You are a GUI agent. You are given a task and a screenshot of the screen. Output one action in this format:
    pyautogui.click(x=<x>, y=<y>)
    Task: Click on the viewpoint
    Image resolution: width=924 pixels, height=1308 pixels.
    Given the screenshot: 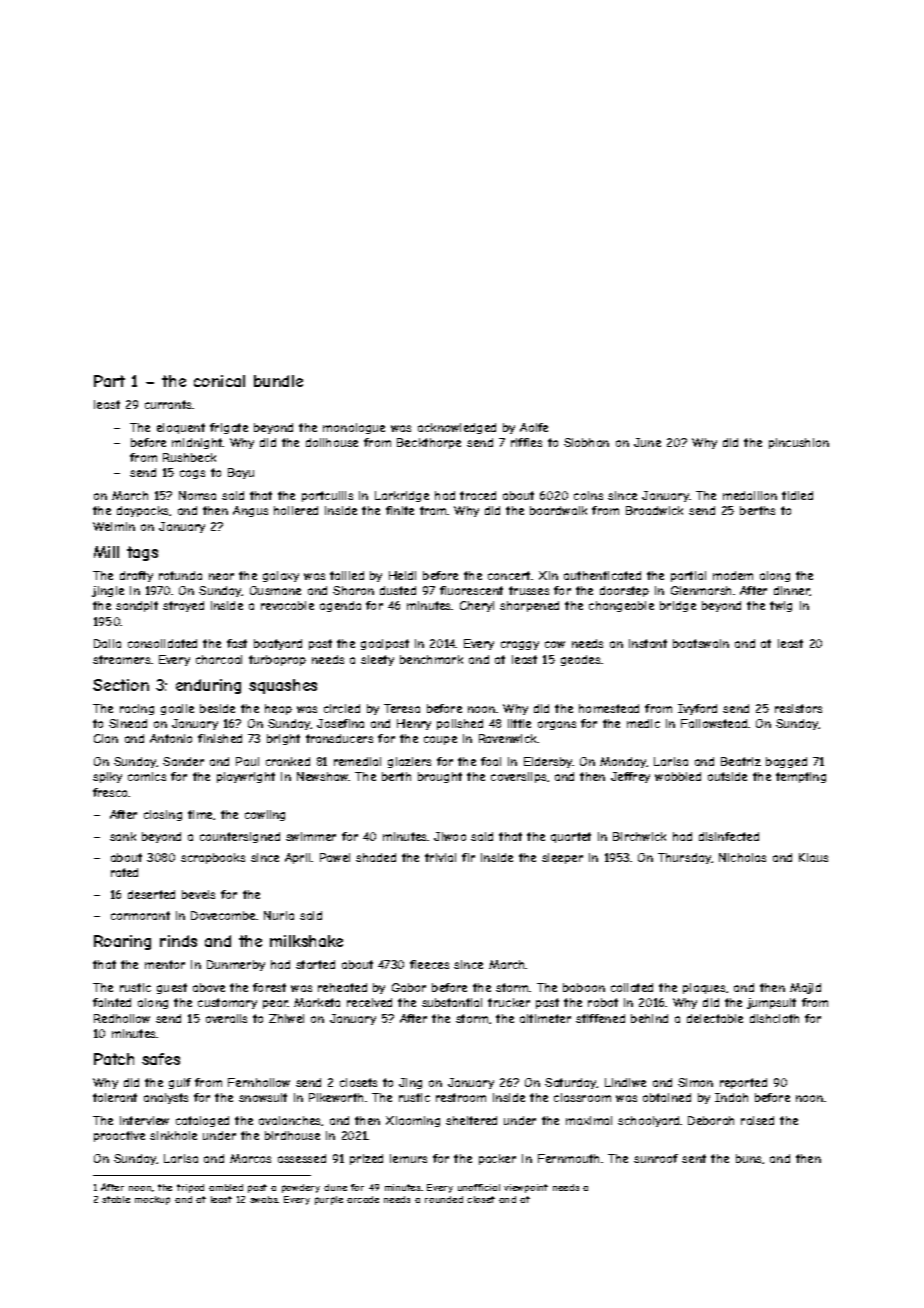 What is the action you would take?
    pyautogui.click(x=526, y=1188)
